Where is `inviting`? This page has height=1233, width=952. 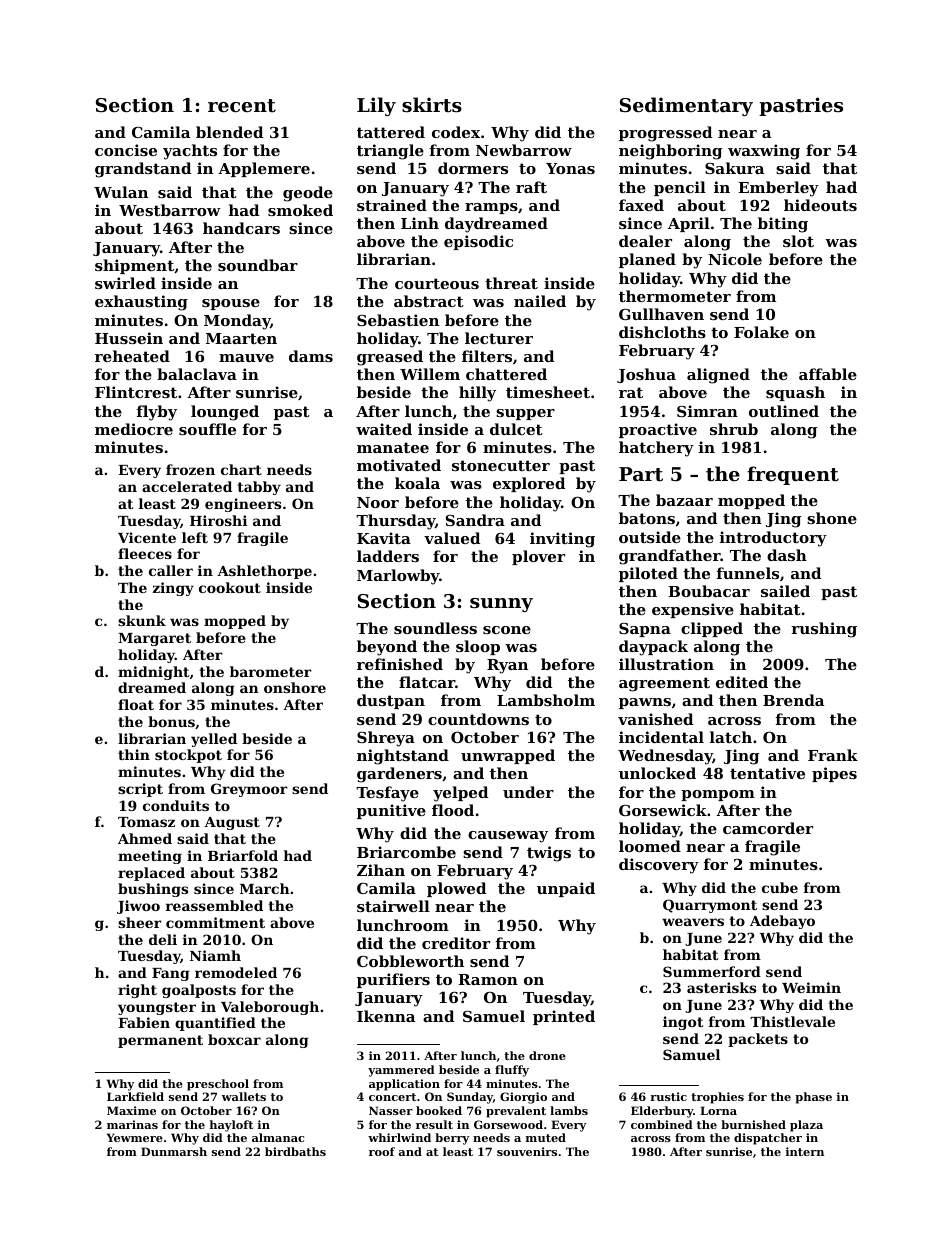
inviting is located at coordinates (562, 540).
